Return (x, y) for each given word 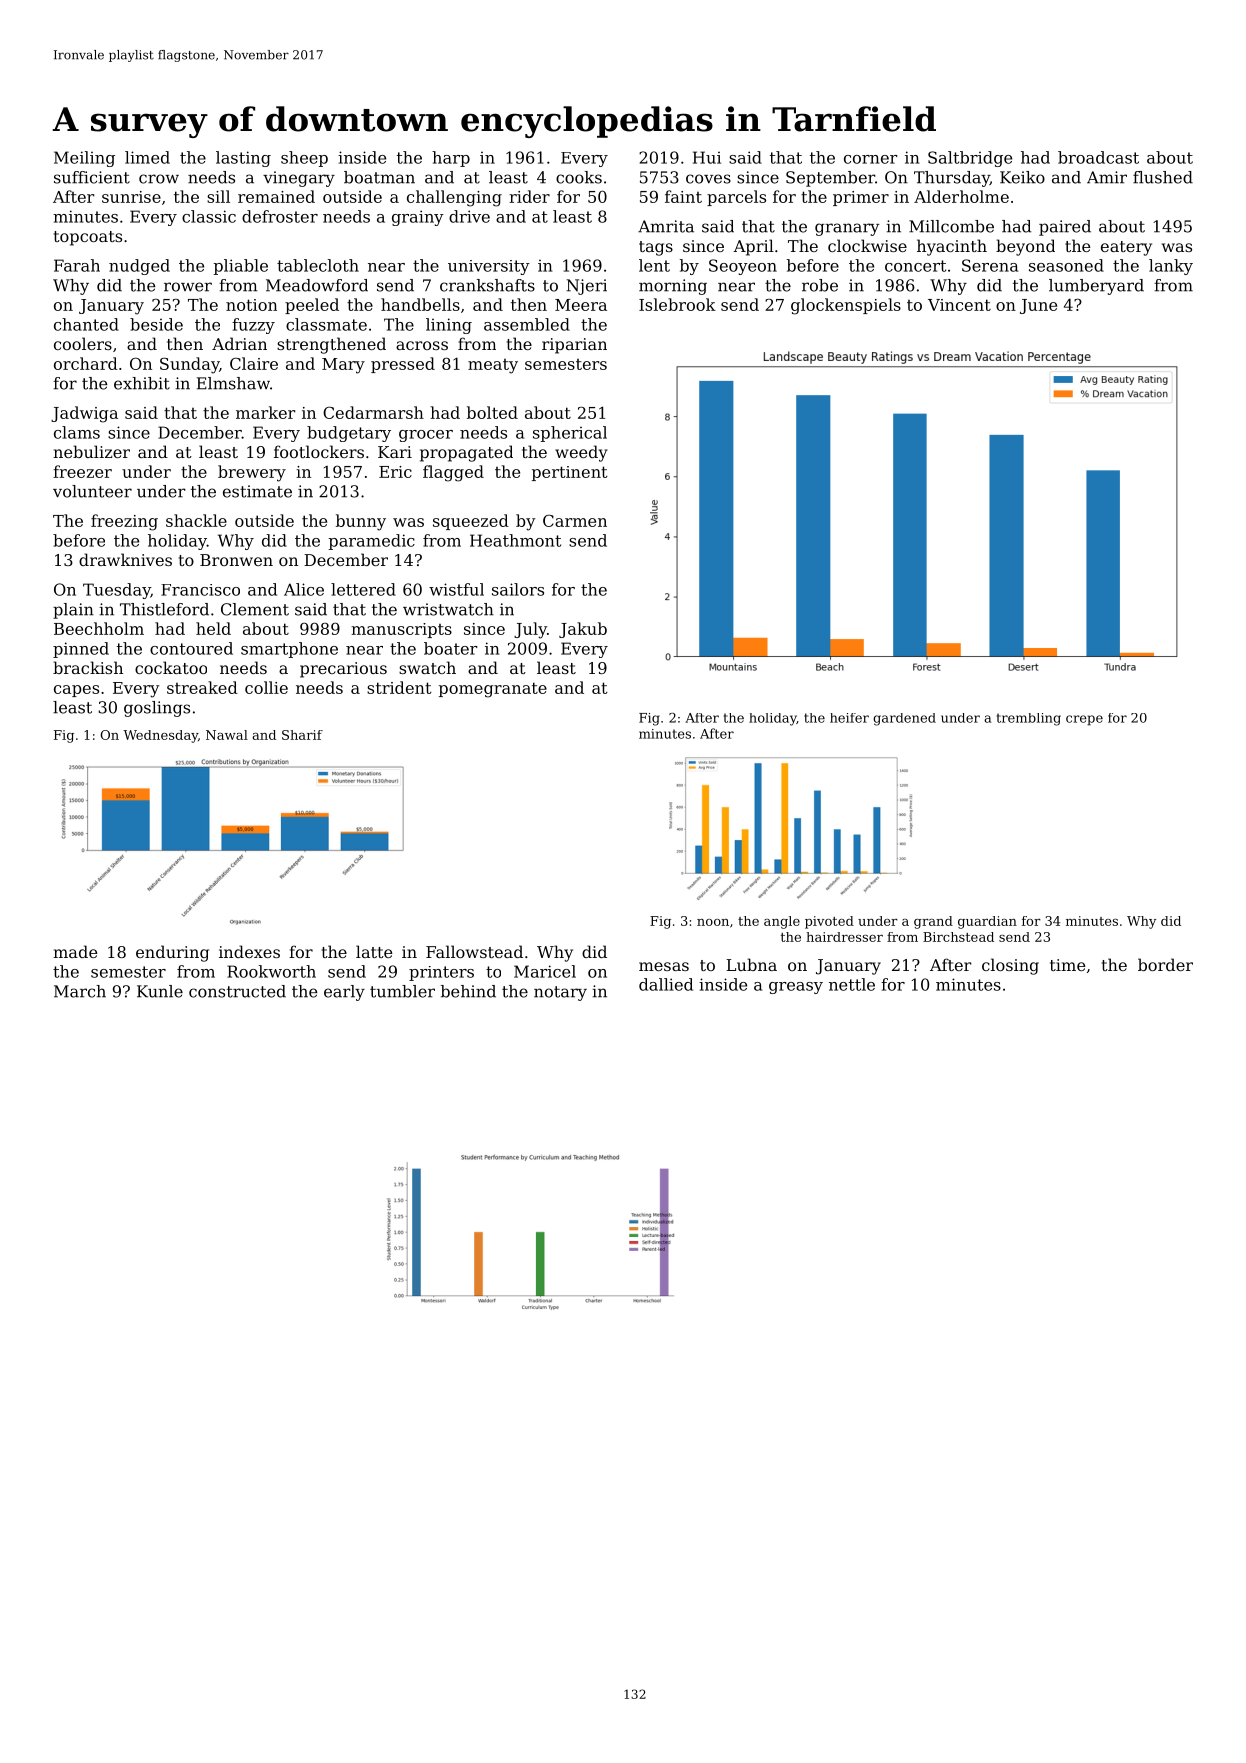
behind (468, 991)
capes (76, 691)
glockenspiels (846, 306)
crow (159, 179)
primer (861, 198)
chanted (86, 324)
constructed (237, 991)
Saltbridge (970, 159)
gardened (904, 719)
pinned (81, 650)
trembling (1029, 719)
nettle (852, 984)
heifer (849, 718)
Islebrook (677, 304)
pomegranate (493, 690)
